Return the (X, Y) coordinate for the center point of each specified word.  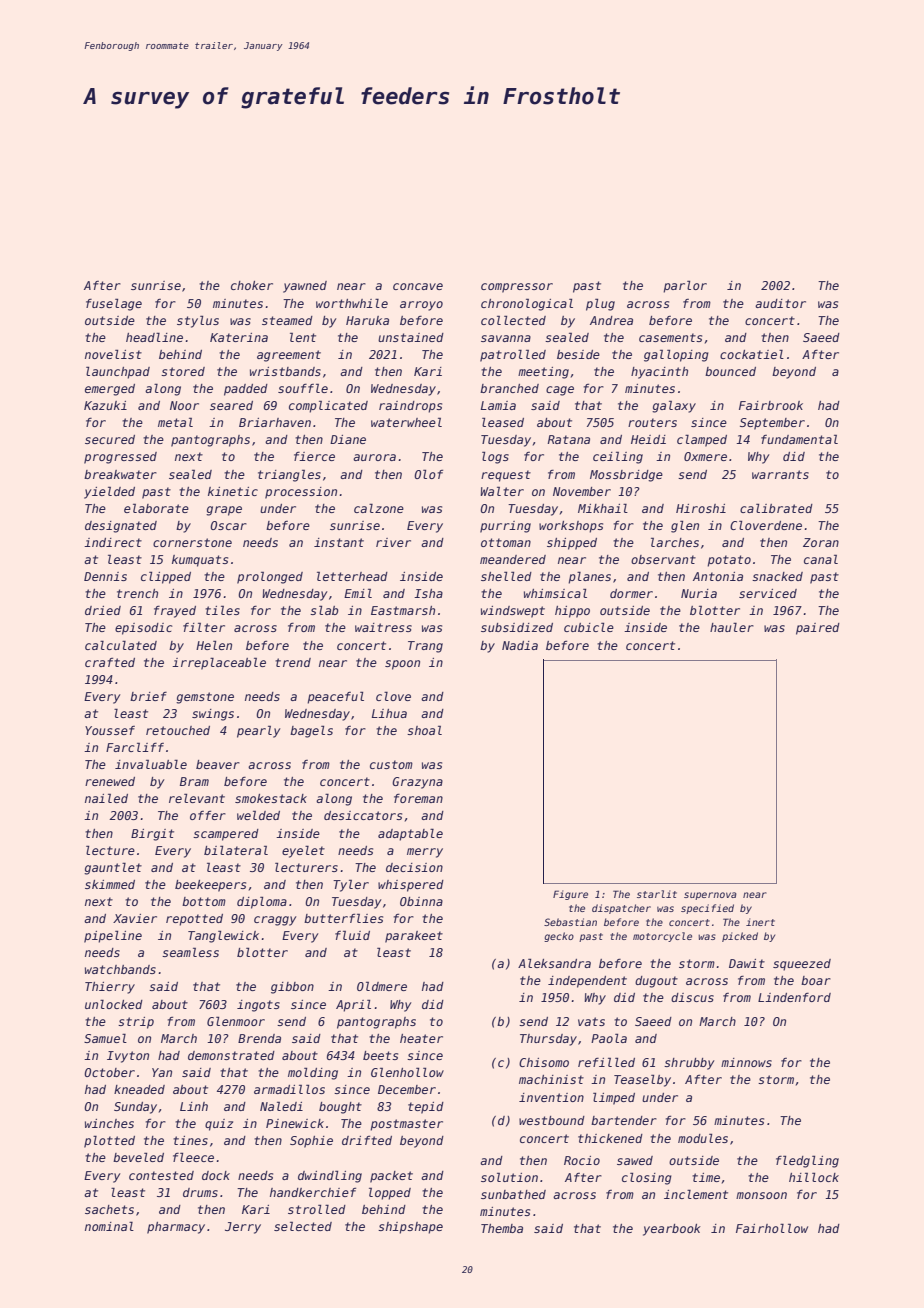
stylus (198, 321)
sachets (109, 1209)
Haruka (367, 320)
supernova (710, 896)
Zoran (821, 542)
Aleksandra (554, 963)
